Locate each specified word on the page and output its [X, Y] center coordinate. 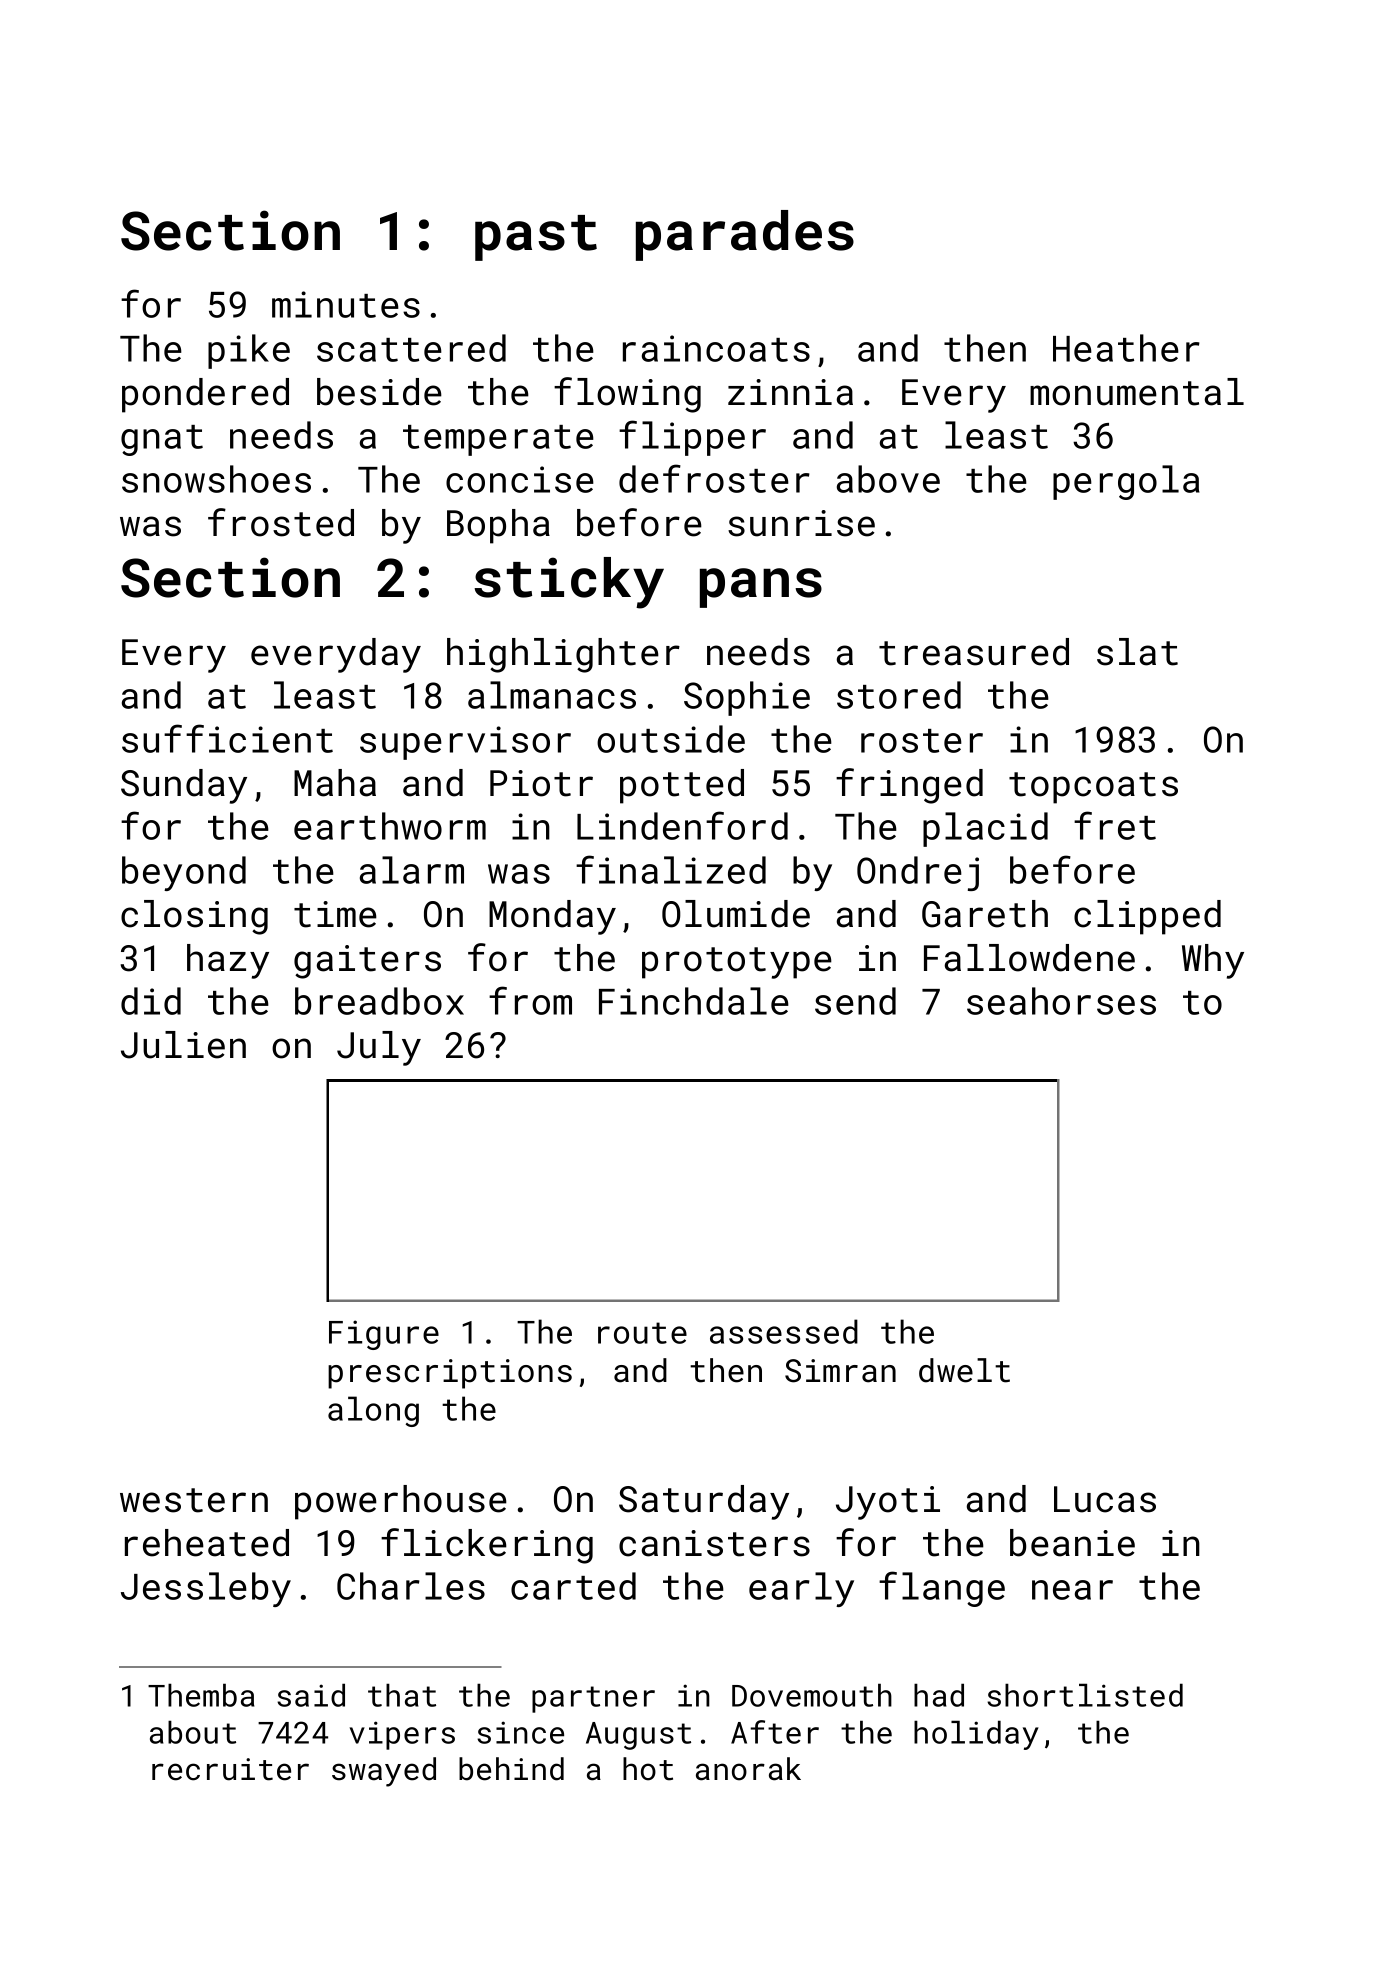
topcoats [1093, 788]
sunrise [801, 523]
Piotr [541, 783]
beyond [184, 873]
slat [1137, 652]
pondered [205, 395]
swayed [384, 1772]
